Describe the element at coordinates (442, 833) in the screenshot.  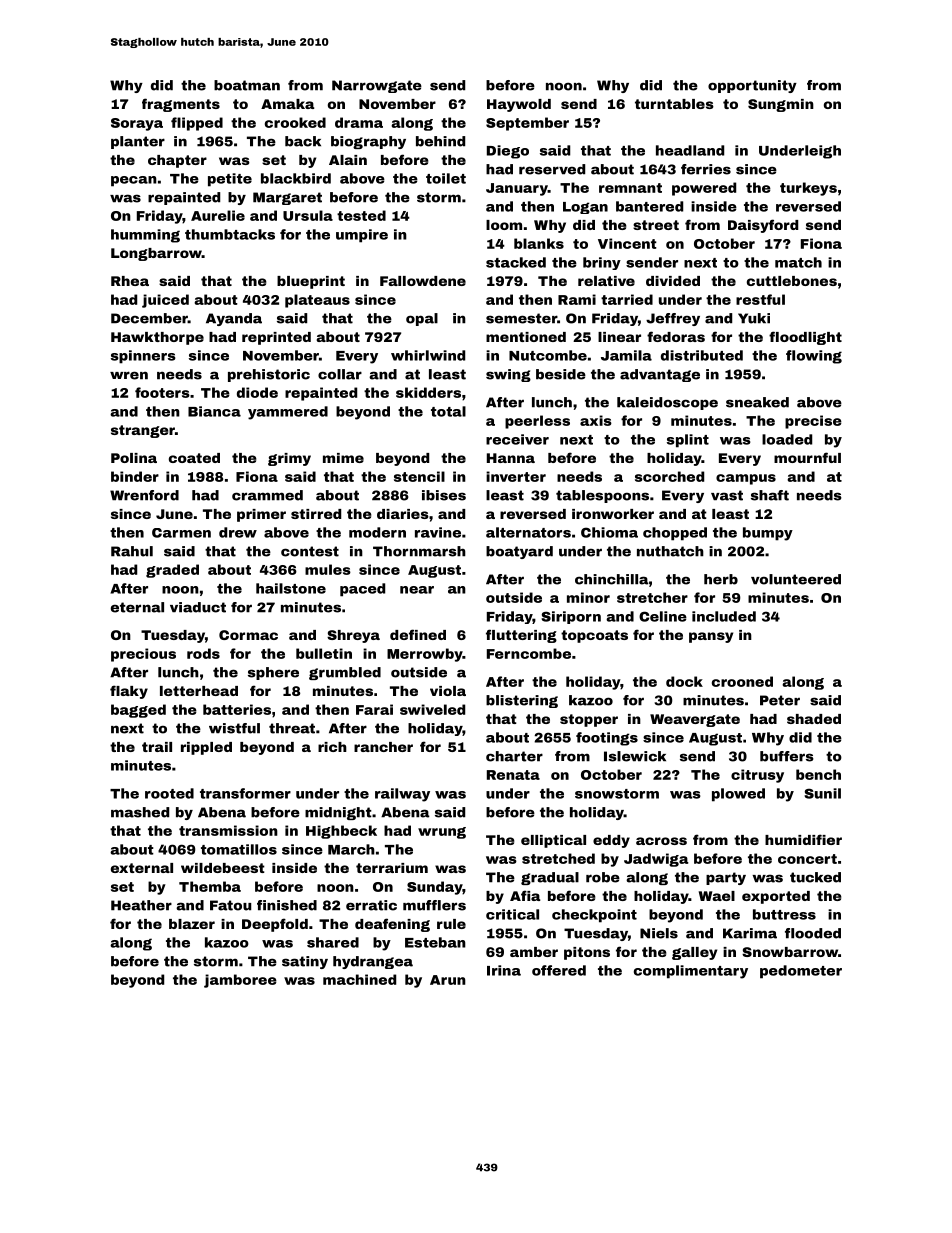
I see `wrung` at that location.
